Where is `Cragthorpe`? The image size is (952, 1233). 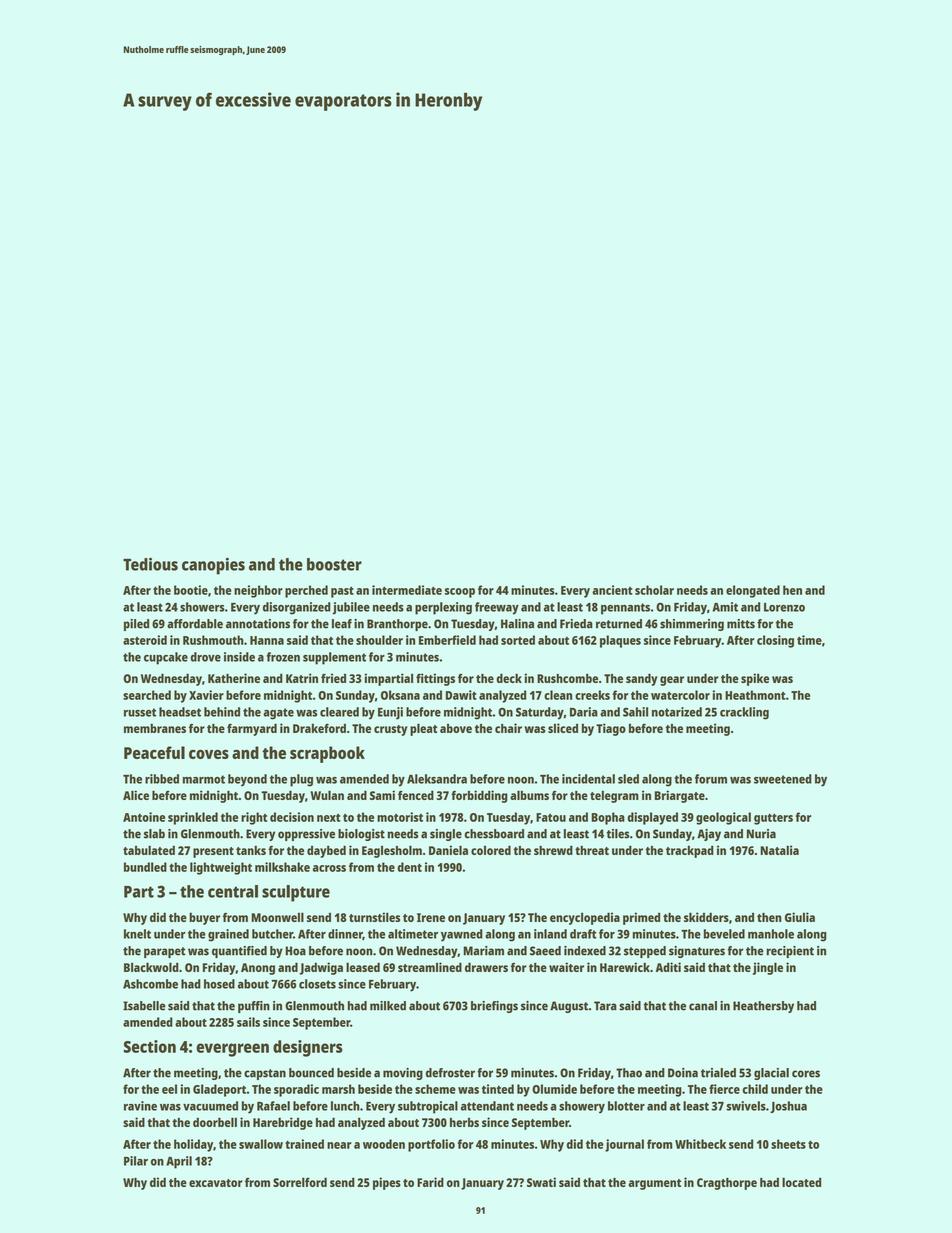 Cragthorpe is located at coordinates (727, 1184).
